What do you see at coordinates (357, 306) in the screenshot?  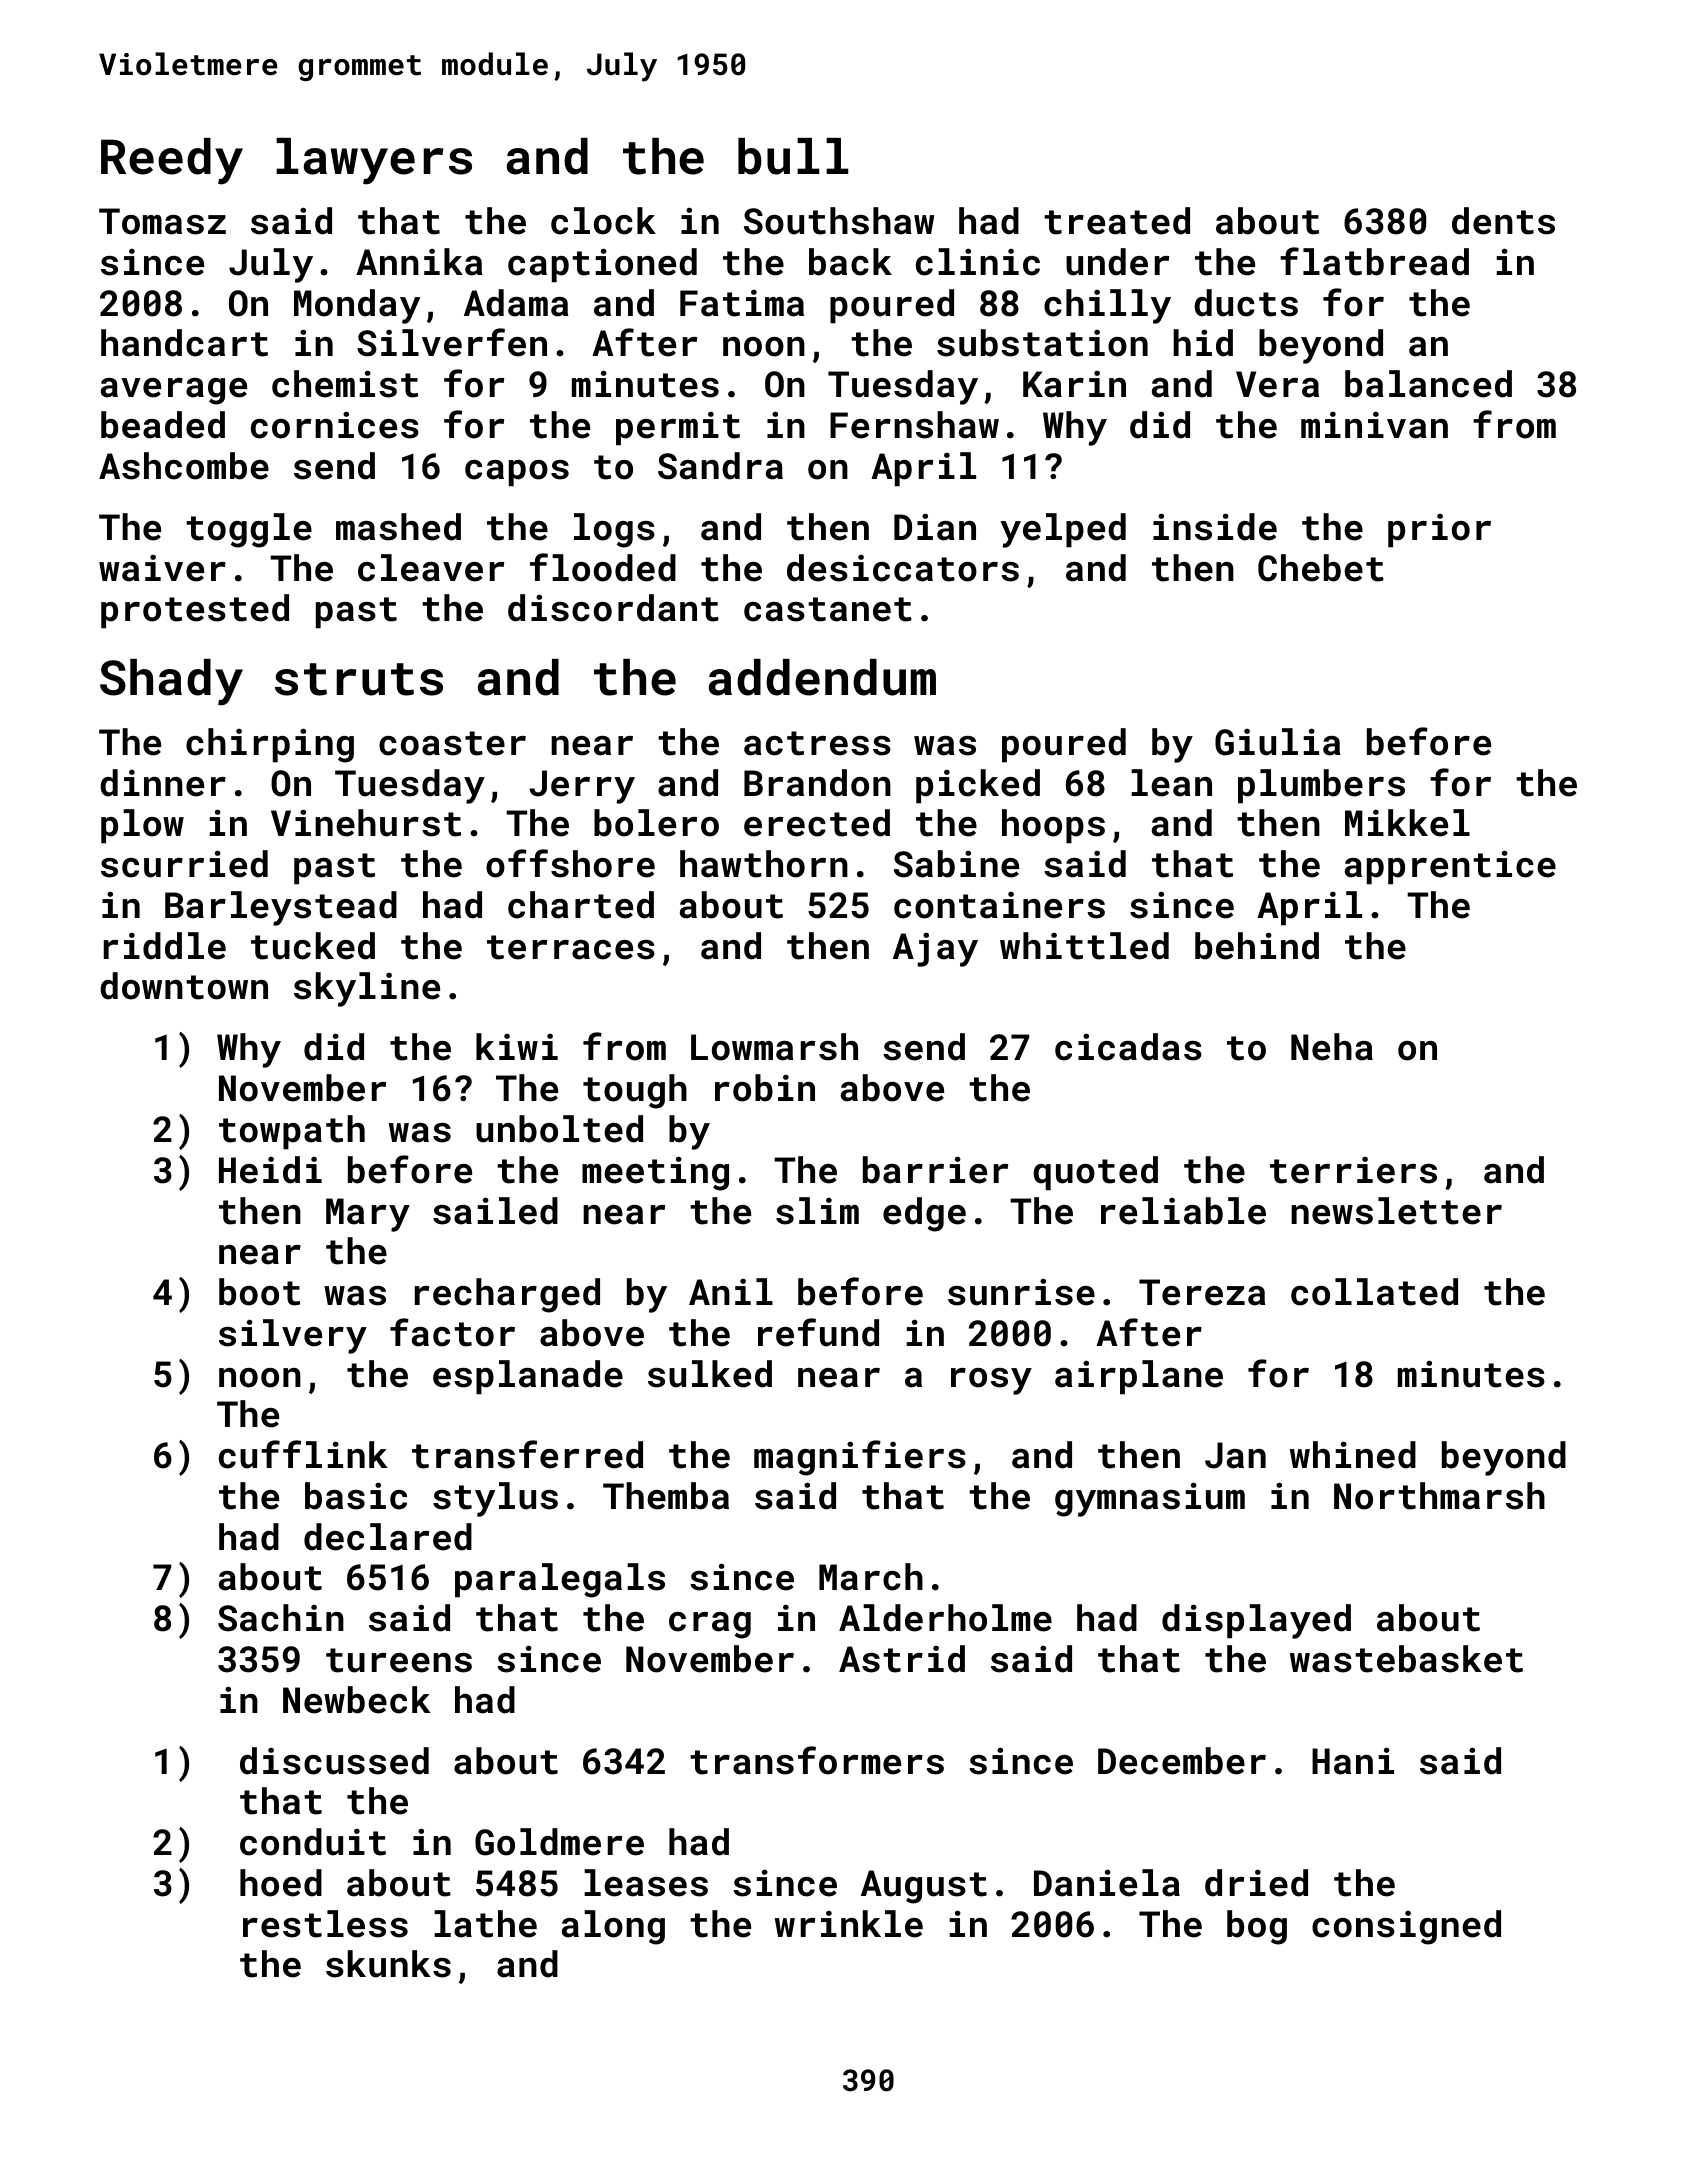 I see `Monday` at bounding box center [357, 306].
